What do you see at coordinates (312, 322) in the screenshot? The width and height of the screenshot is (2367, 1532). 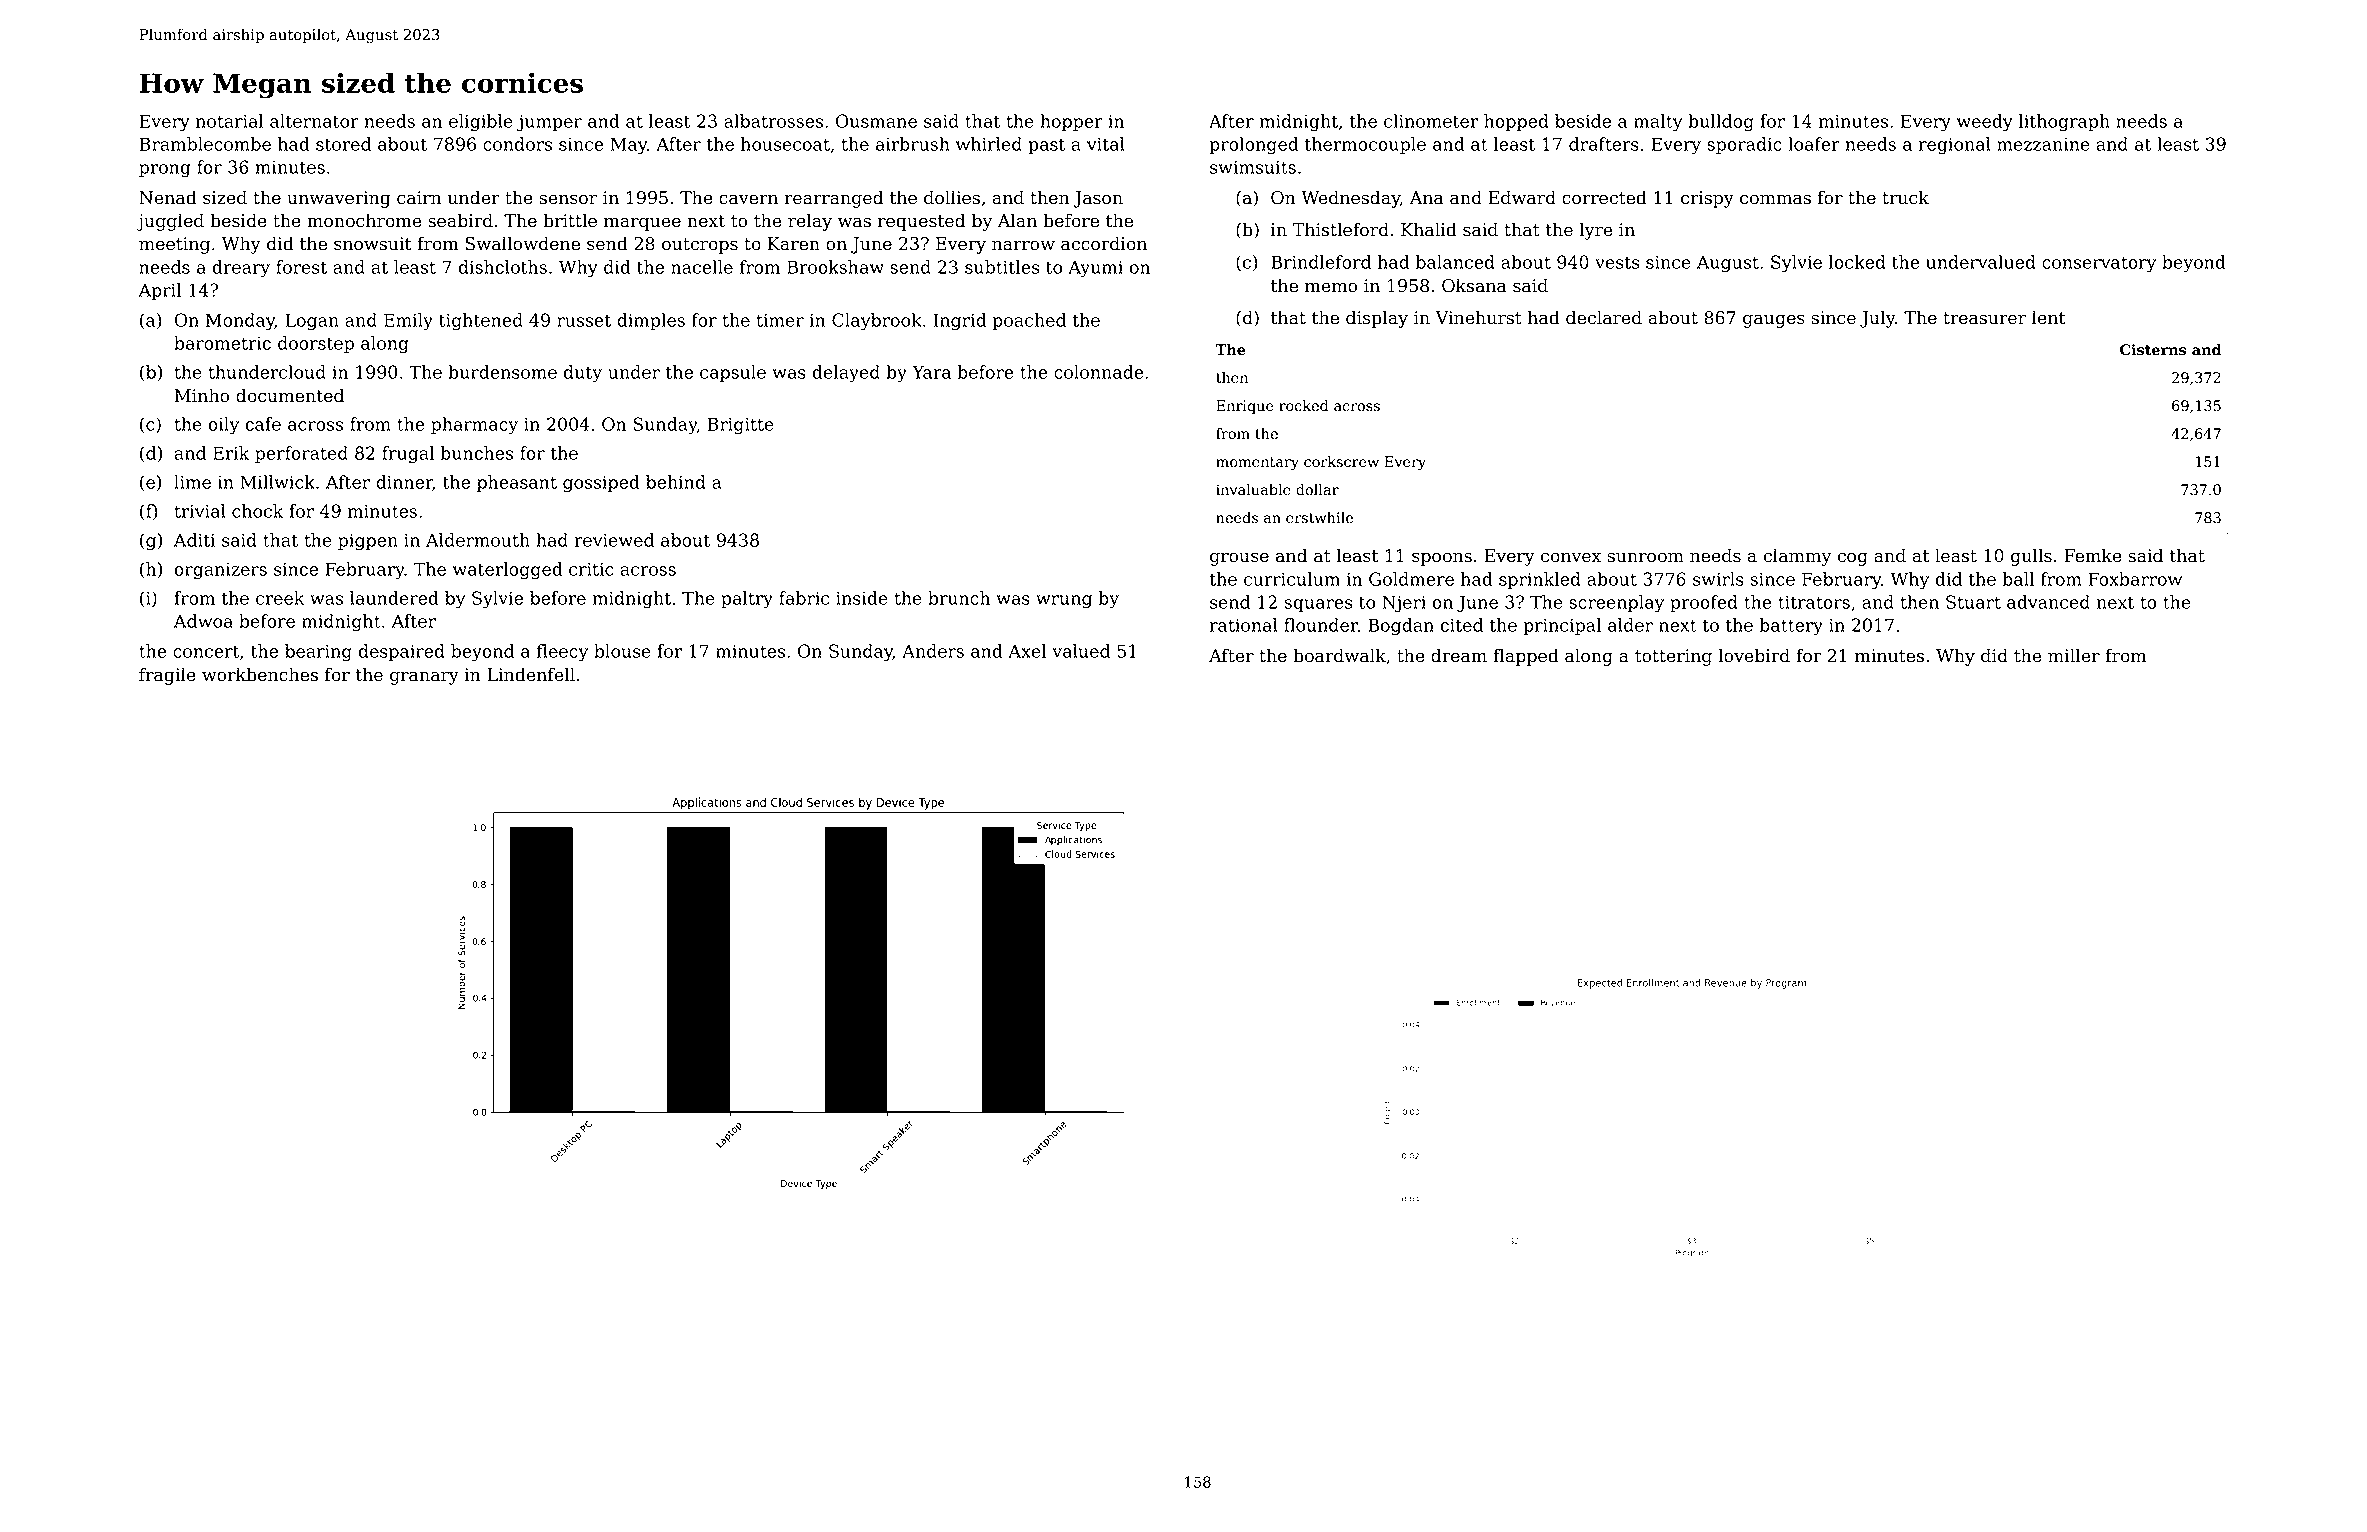 I see `Logan` at bounding box center [312, 322].
